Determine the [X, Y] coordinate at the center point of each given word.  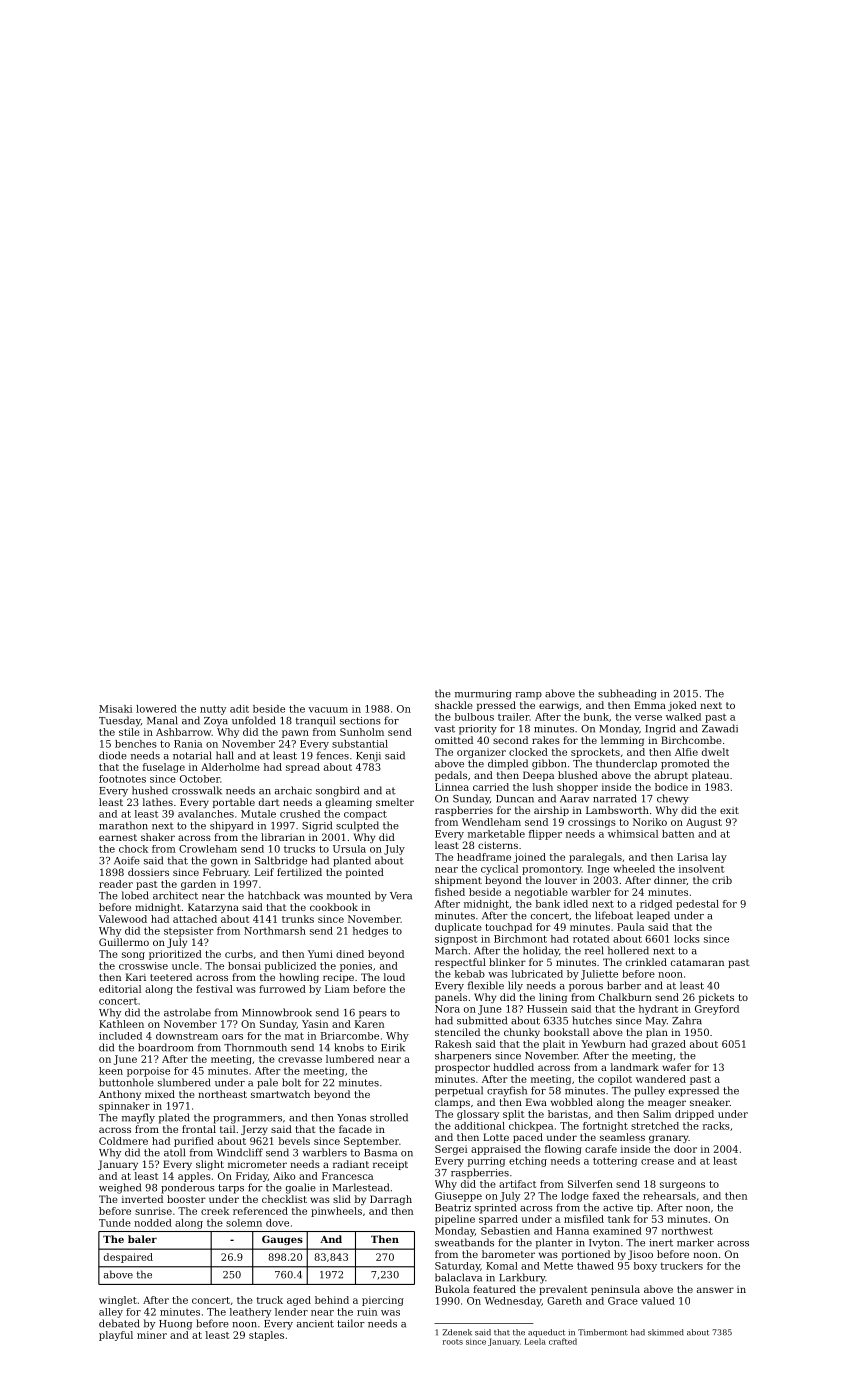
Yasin [315, 1024]
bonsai [244, 966]
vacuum [328, 710]
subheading [627, 694]
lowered [156, 709]
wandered [661, 1079]
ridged [656, 905]
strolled [389, 1117]
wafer [676, 1067]
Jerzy [254, 1130]
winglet [118, 1301]
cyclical [499, 870]
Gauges [282, 1240]
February [226, 873]
